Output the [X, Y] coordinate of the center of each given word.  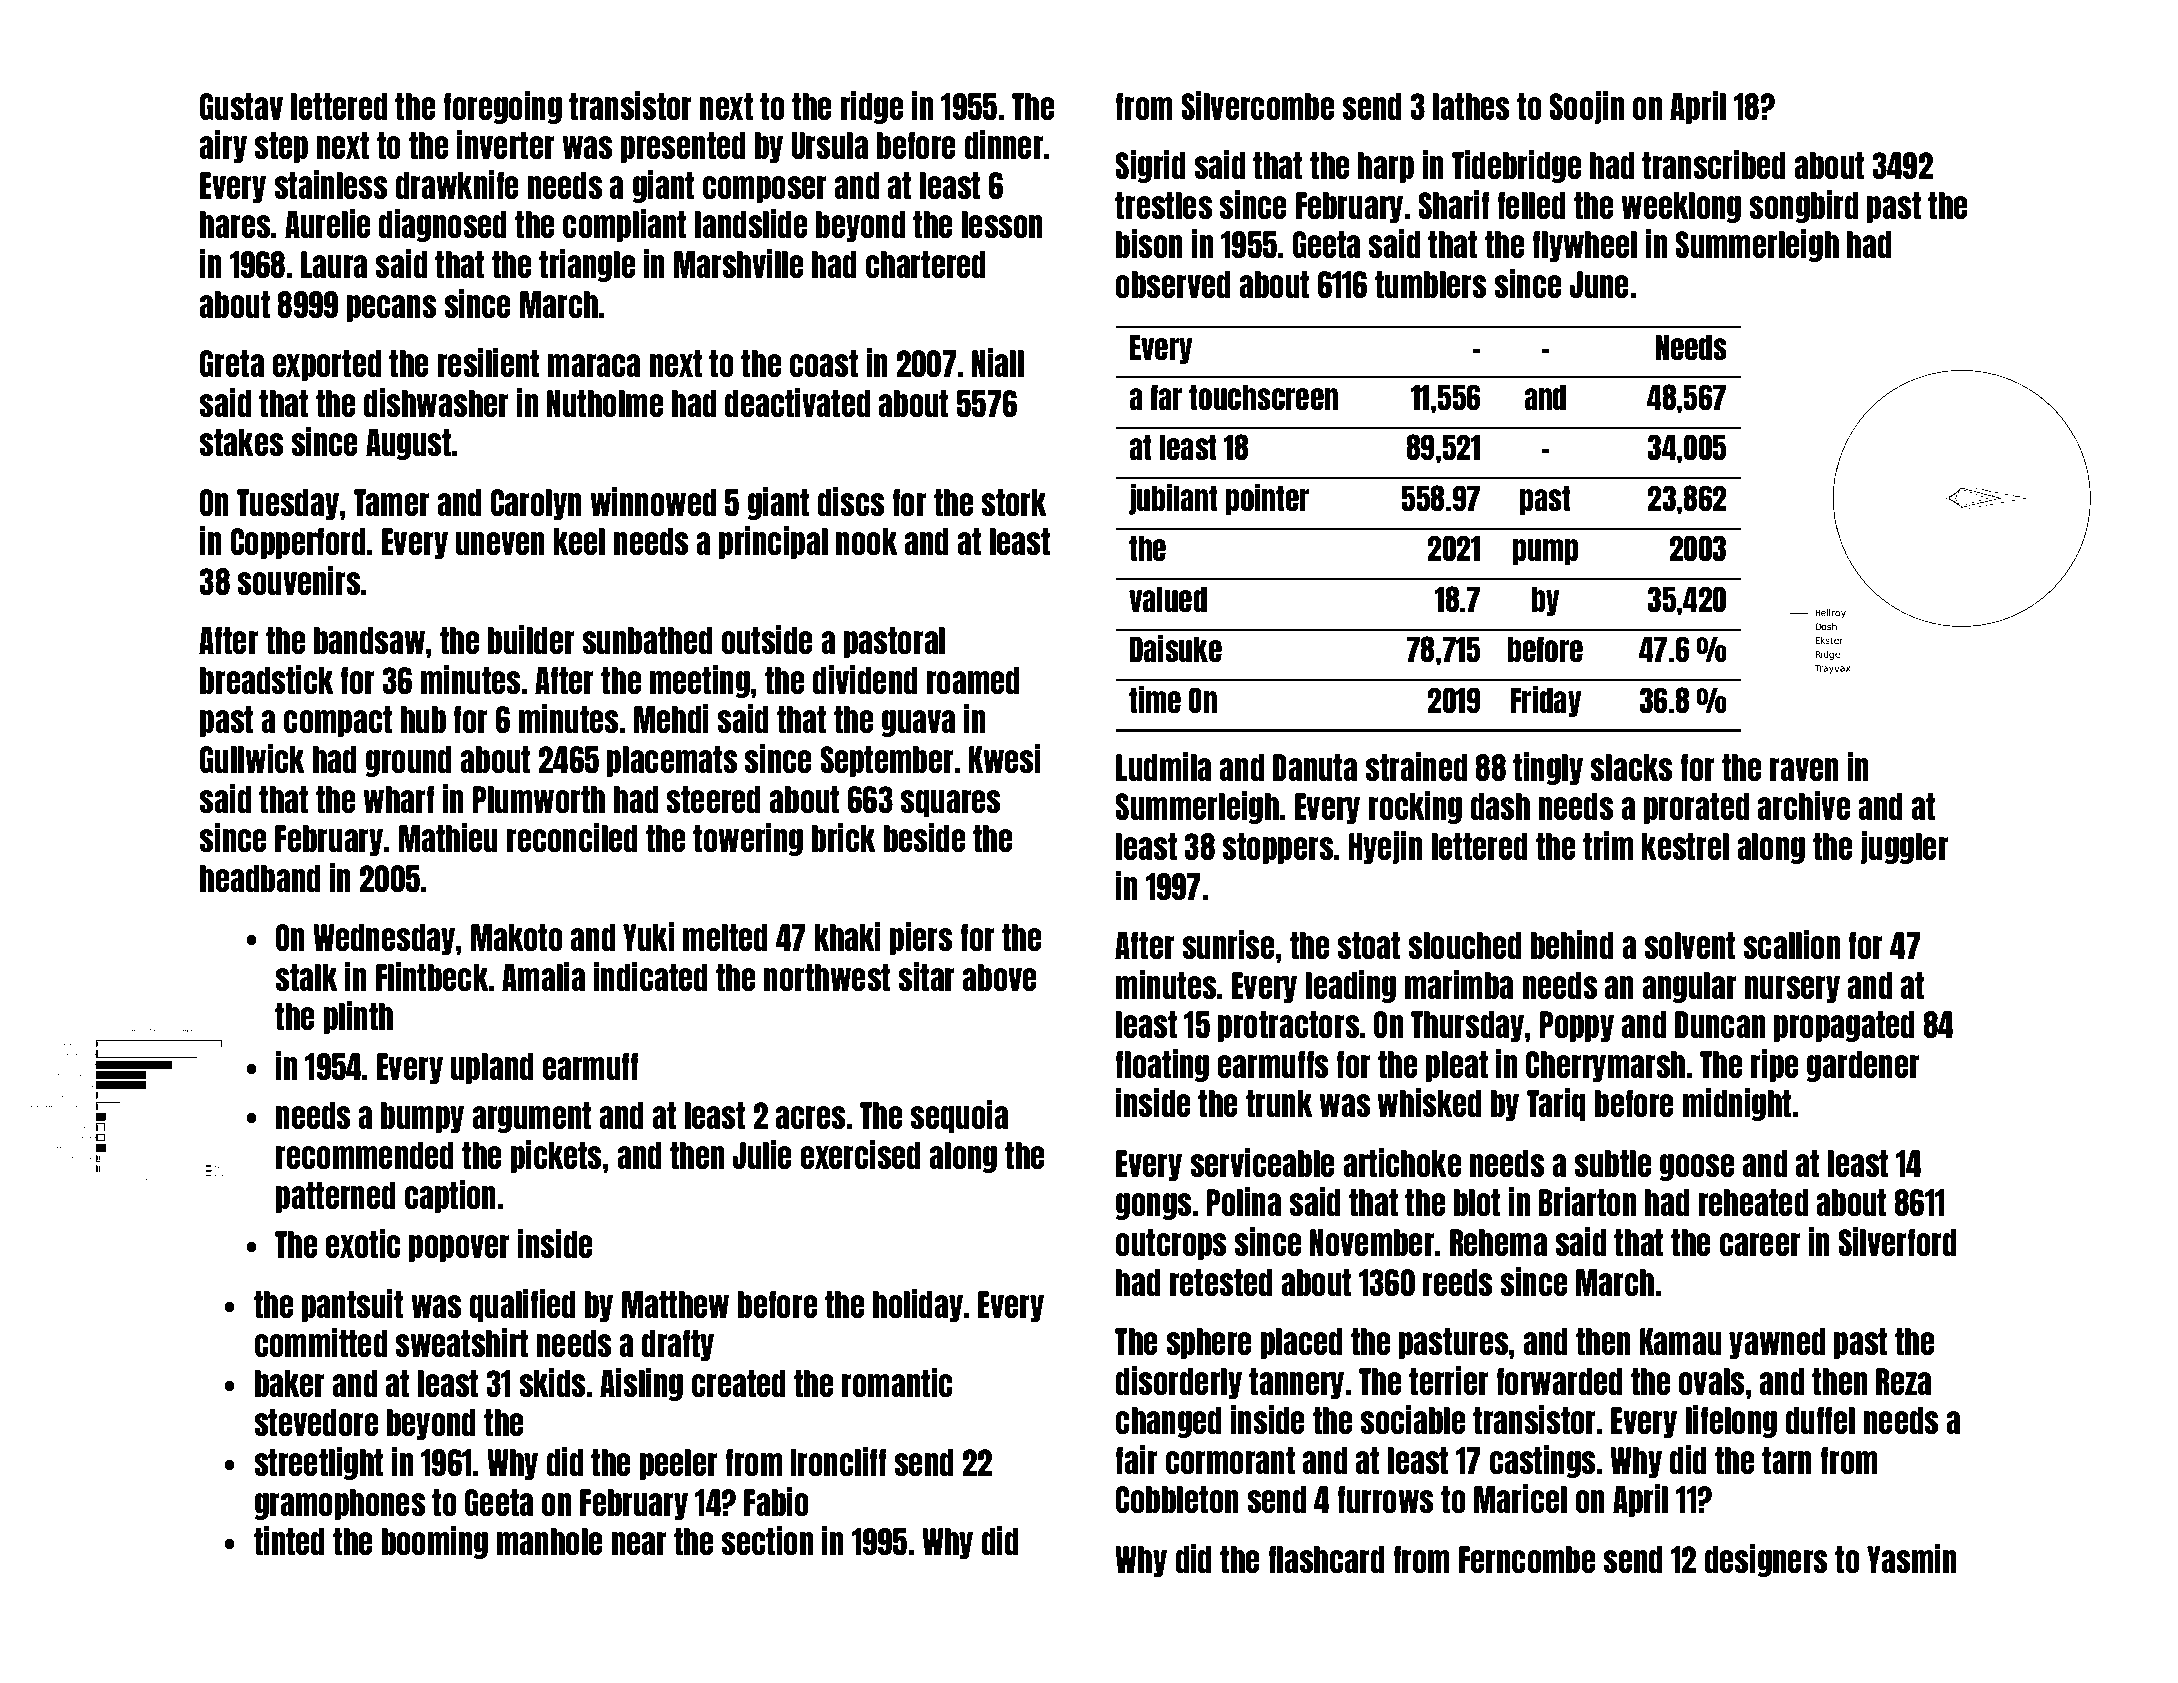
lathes [1471, 106]
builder [531, 639]
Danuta [1315, 767]
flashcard [1326, 1559]
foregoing [502, 107]
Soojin [1587, 107]
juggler [1904, 847]
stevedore [316, 1422]
